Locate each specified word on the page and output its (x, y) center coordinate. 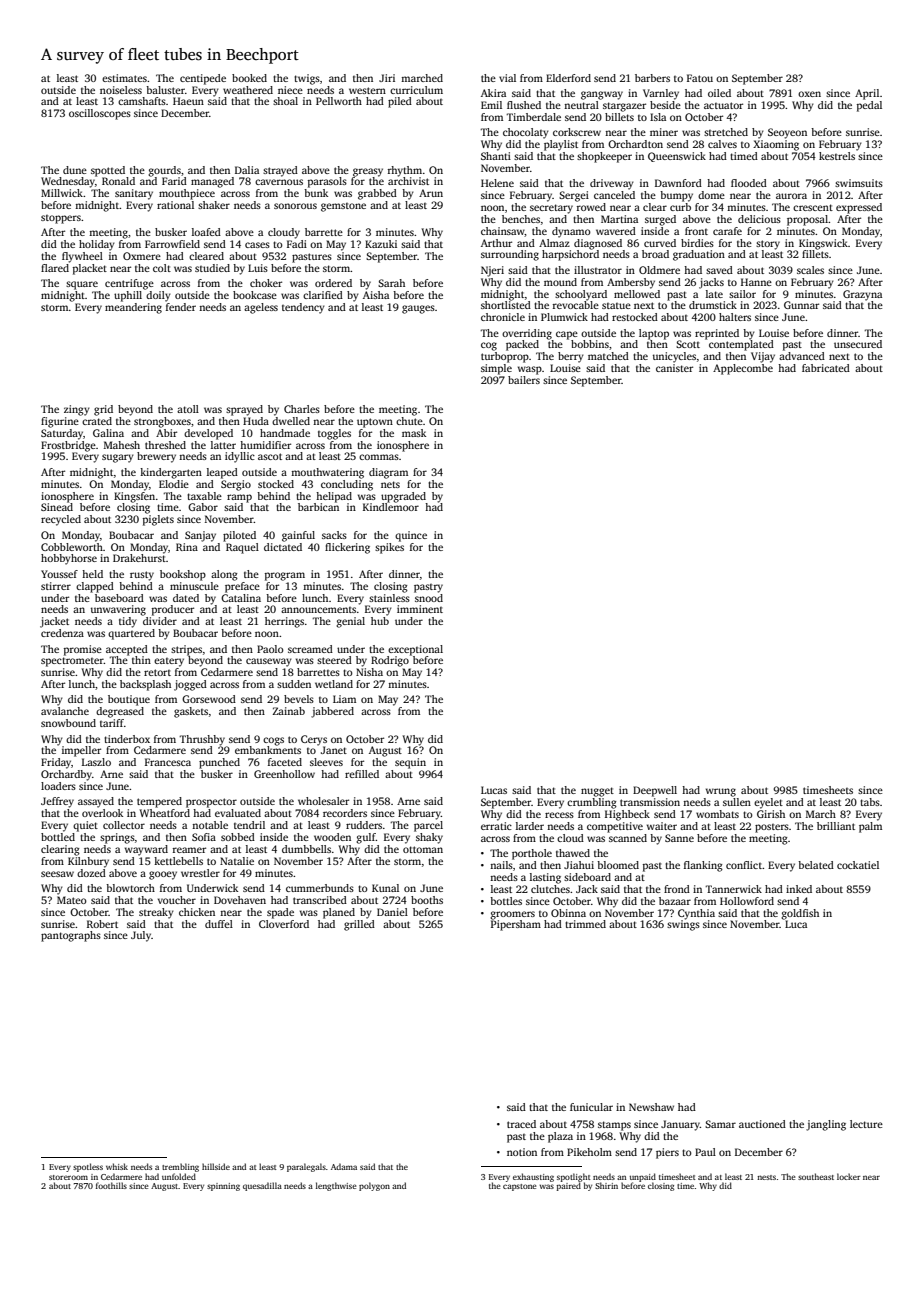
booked (249, 78)
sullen (737, 802)
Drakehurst (139, 558)
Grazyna (862, 295)
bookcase (255, 295)
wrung (721, 792)
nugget (597, 792)
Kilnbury (88, 862)
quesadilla (262, 1186)
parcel (428, 826)
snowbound (68, 723)
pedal (869, 106)
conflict (744, 865)
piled (400, 102)
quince (411, 536)
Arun (431, 193)
